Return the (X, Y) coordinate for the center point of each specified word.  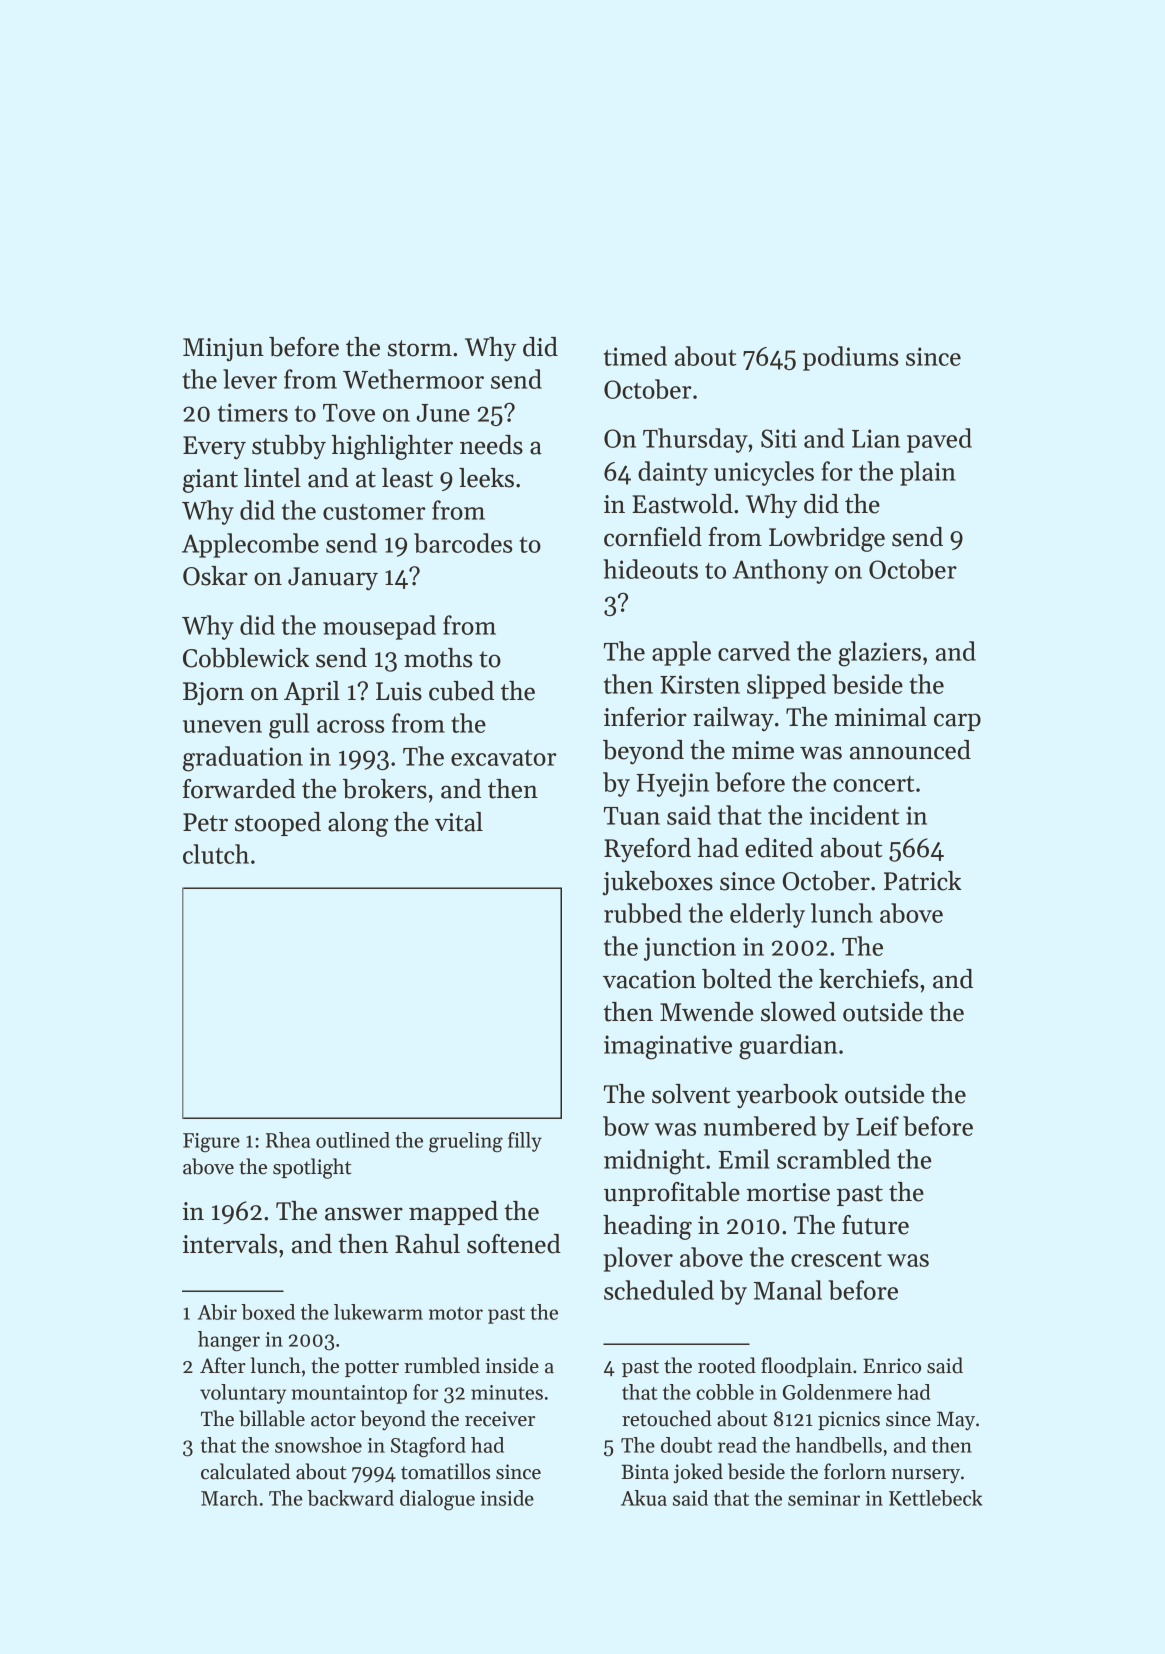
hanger (229, 1341)
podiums (850, 358)
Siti (779, 438)
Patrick (922, 881)
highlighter (392, 447)
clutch (216, 854)
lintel (272, 478)
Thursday (695, 440)
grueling (466, 1142)
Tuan (632, 816)
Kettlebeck (935, 1498)
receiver (500, 1419)
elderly (767, 915)
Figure (211, 1142)
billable (272, 1418)
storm (420, 348)
